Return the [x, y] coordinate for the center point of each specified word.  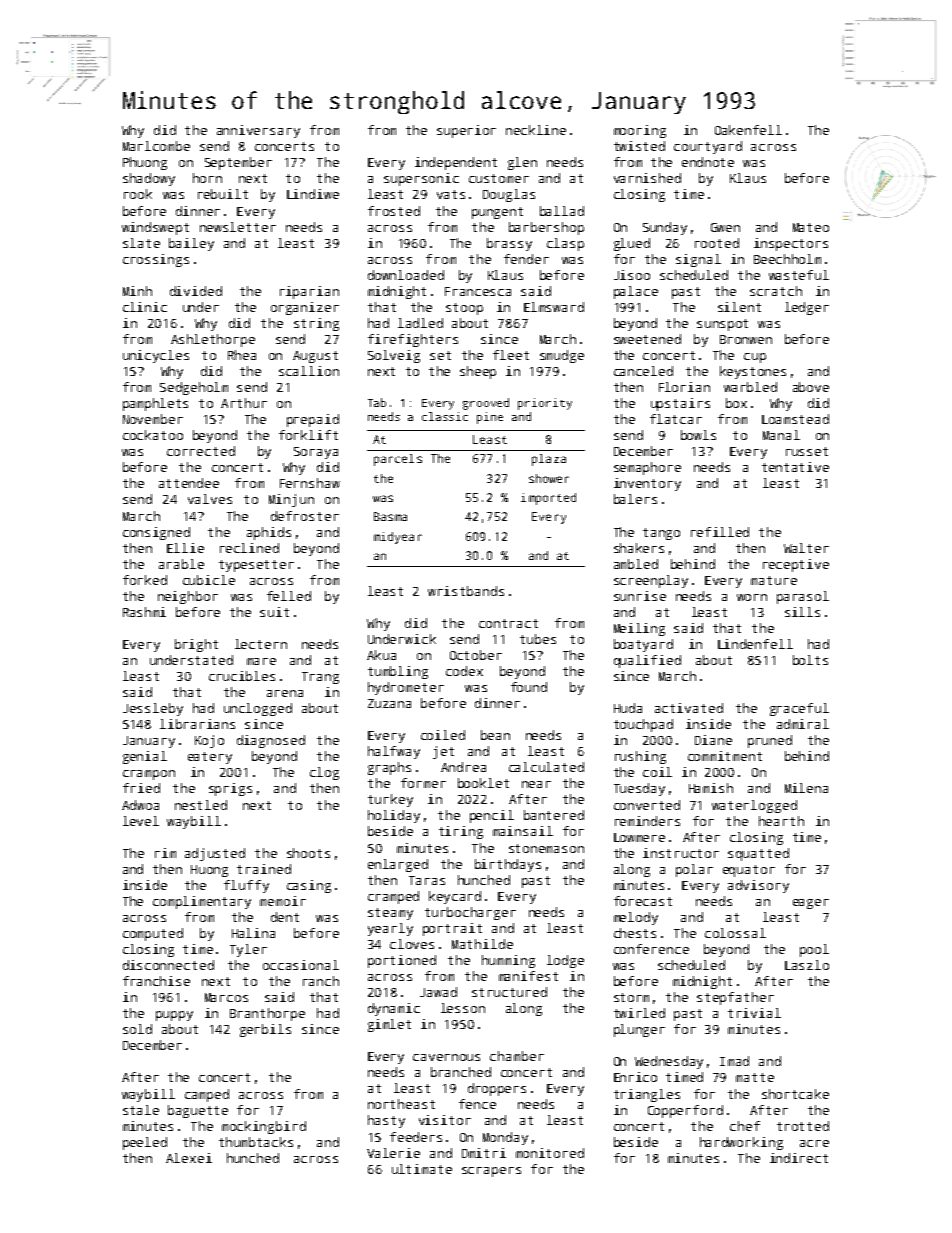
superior [466, 131]
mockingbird [264, 1127]
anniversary [258, 131]
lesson [463, 1008]
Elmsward [554, 307]
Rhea [242, 355]
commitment [725, 756]
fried [141, 788]
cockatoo [153, 435]
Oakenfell [748, 130]
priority [545, 404]
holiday [394, 816]
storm [631, 997]
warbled [750, 387]
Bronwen [746, 339]
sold [137, 1029]
